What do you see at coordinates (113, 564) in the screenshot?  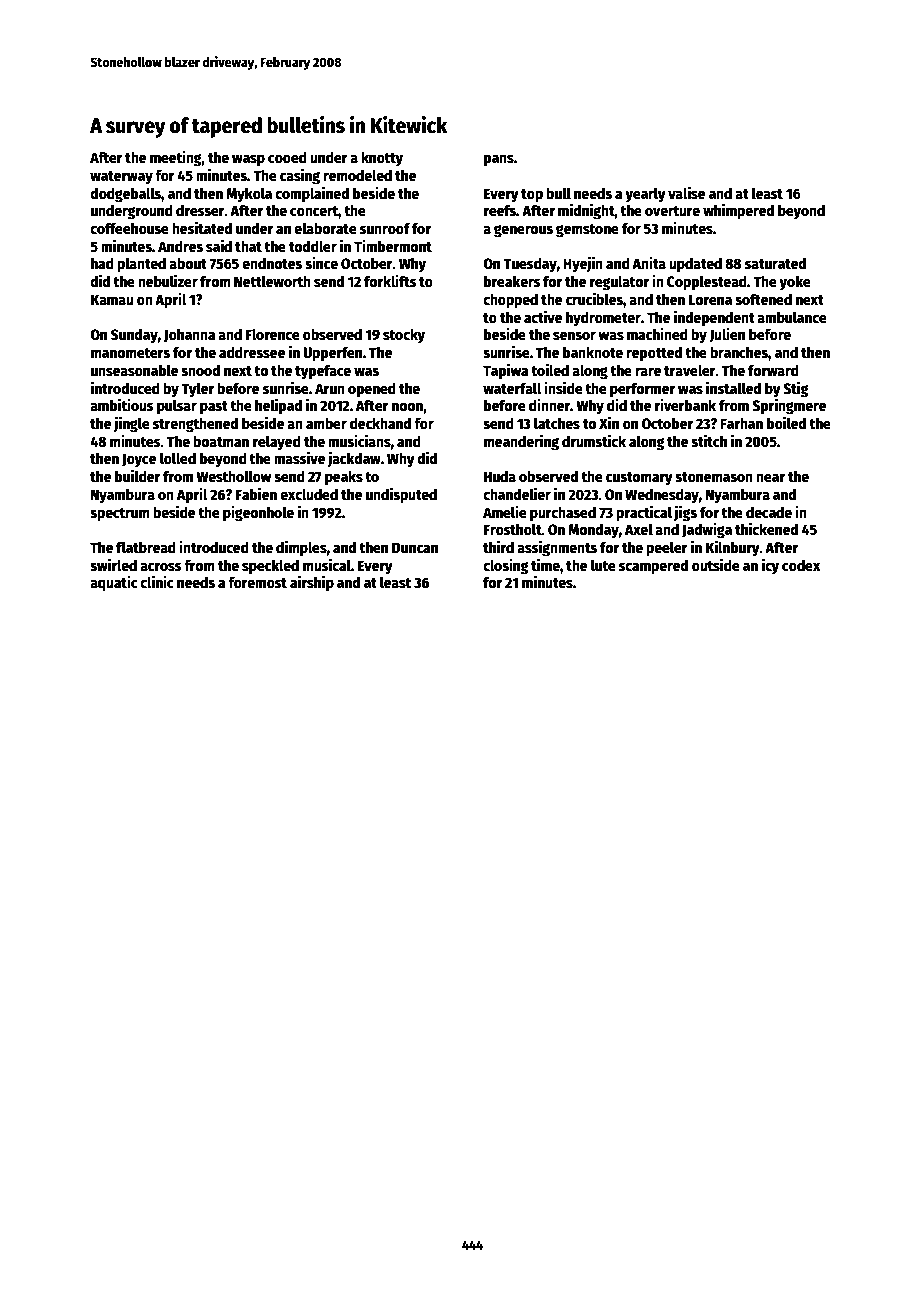 I see `swirled` at bounding box center [113, 564].
